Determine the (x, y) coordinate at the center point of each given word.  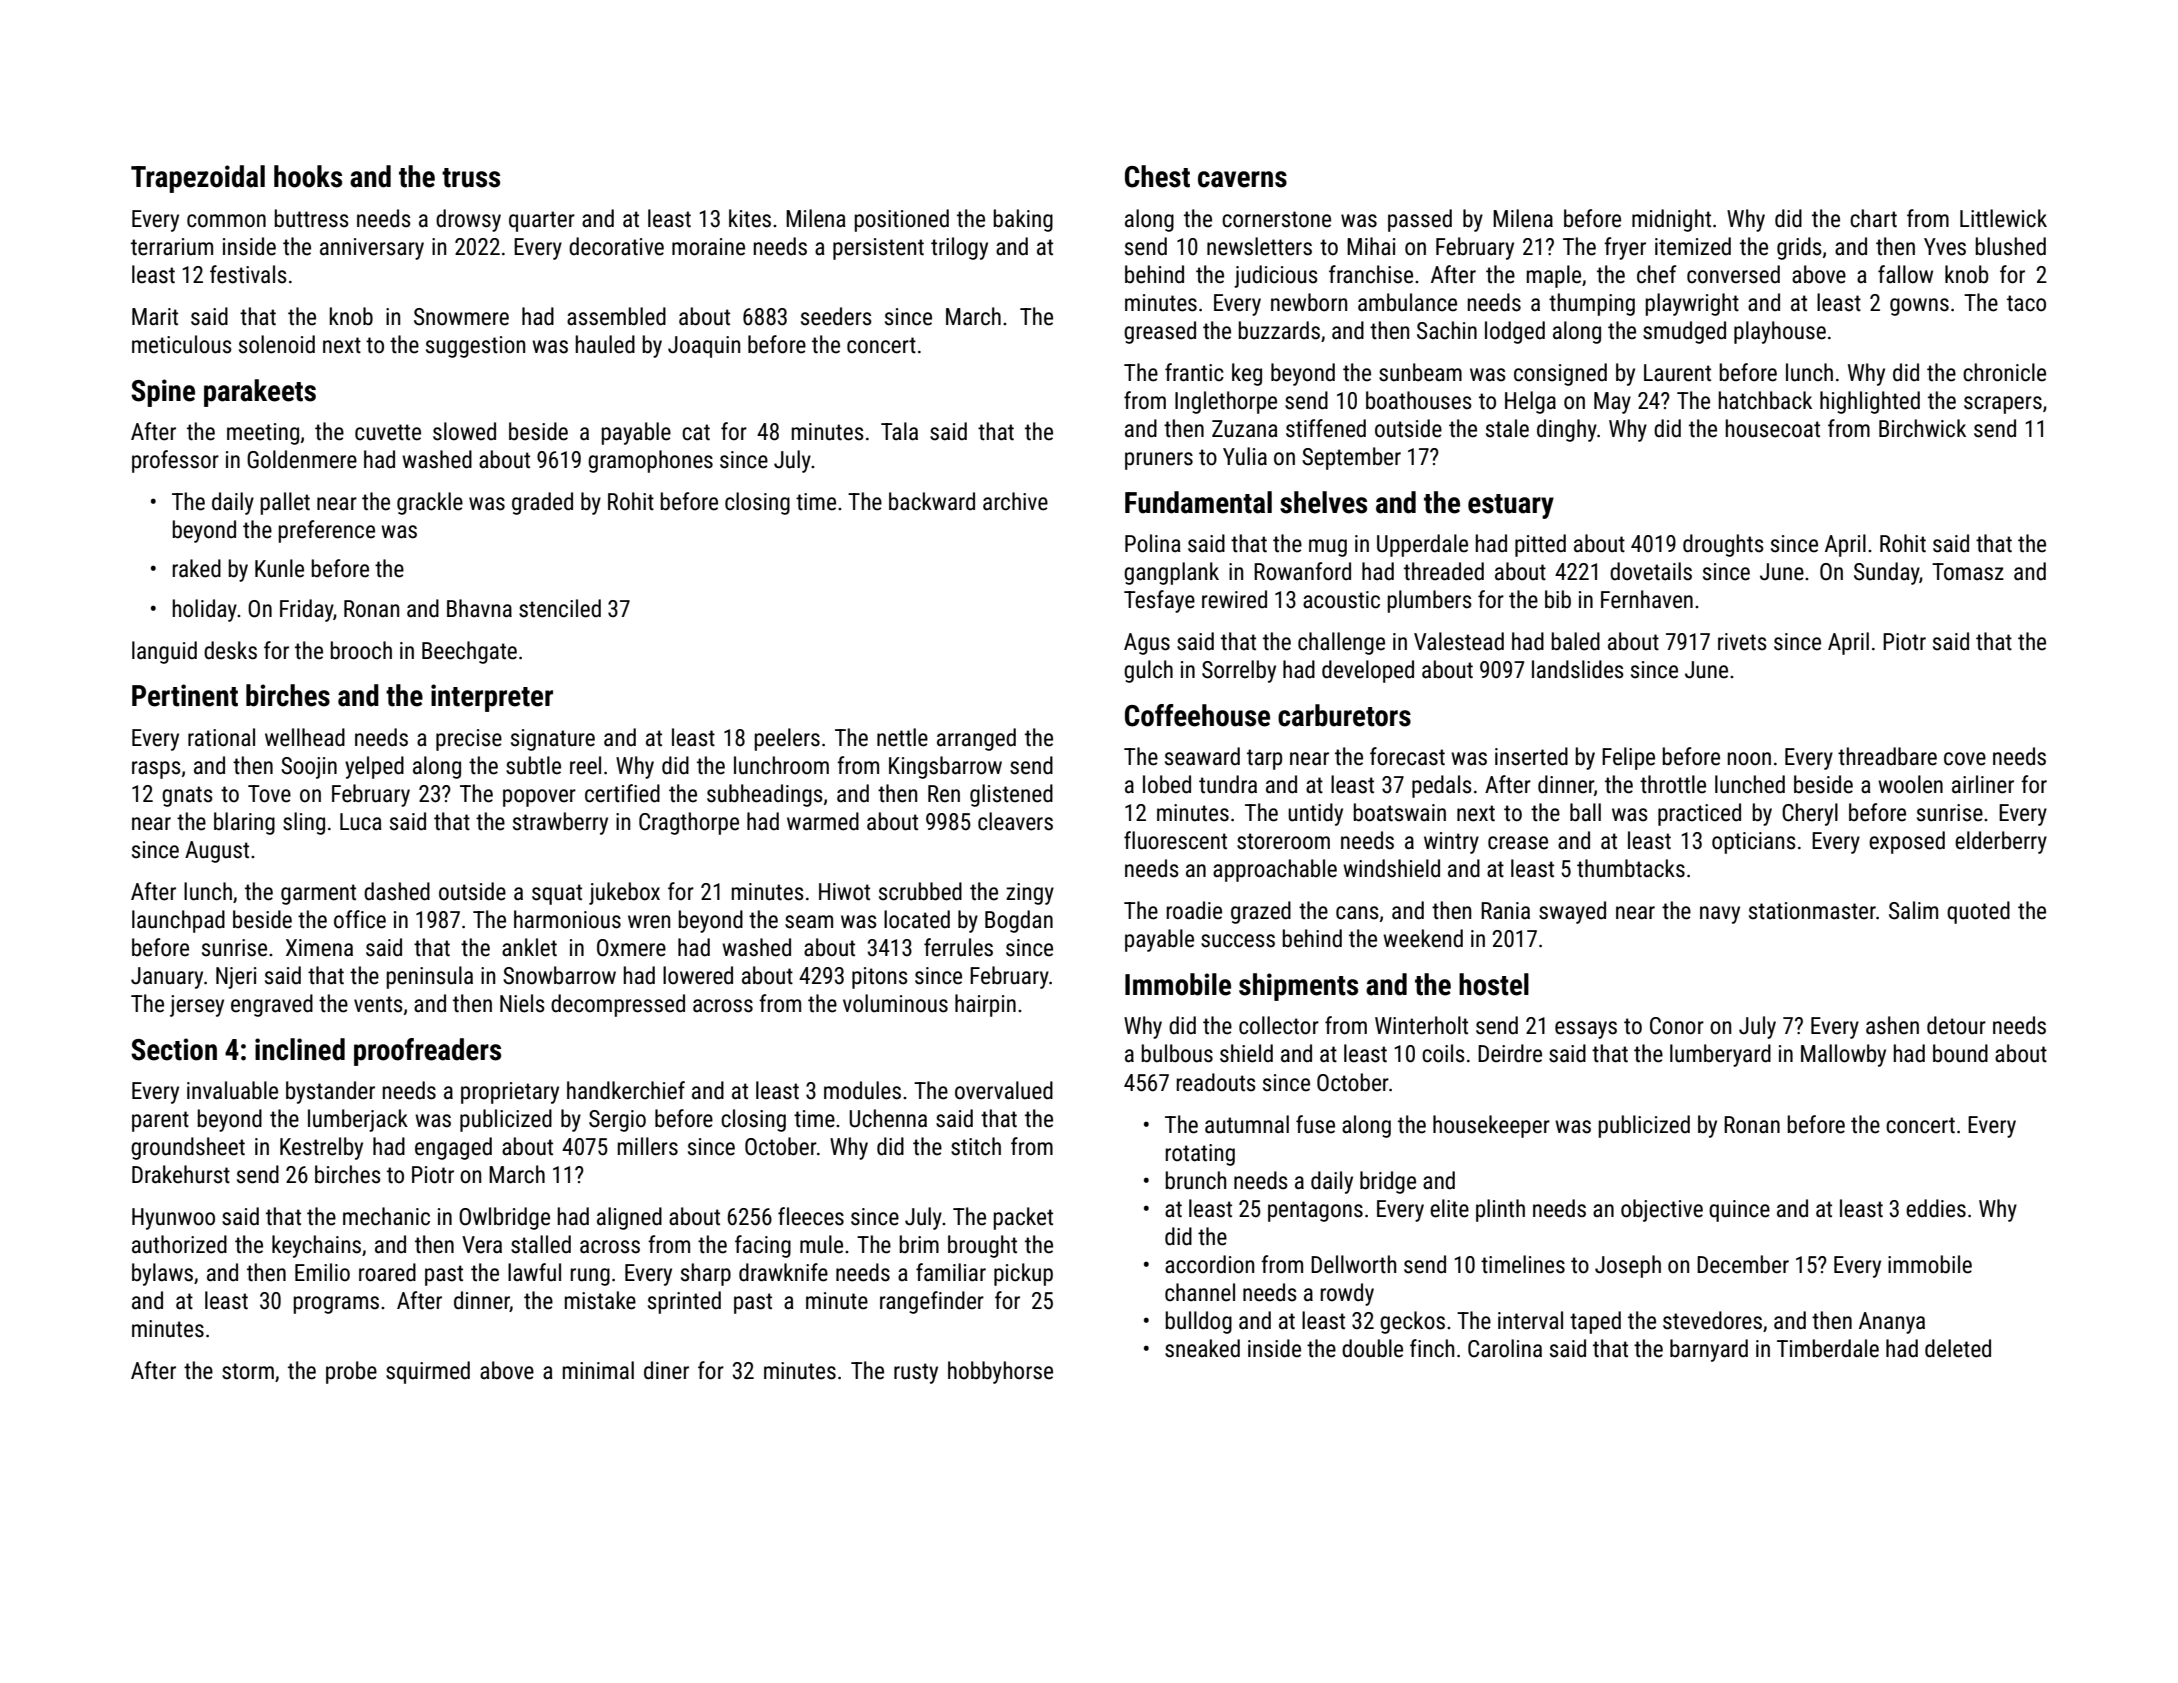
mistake (600, 1300)
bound (1960, 1053)
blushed (2010, 246)
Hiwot (844, 892)
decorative (616, 246)
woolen (1910, 784)
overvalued (1004, 1090)
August (217, 852)
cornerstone (1276, 219)
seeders (836, 316)
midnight (1671, 220)
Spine (163, 393)
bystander (330, 1092)
